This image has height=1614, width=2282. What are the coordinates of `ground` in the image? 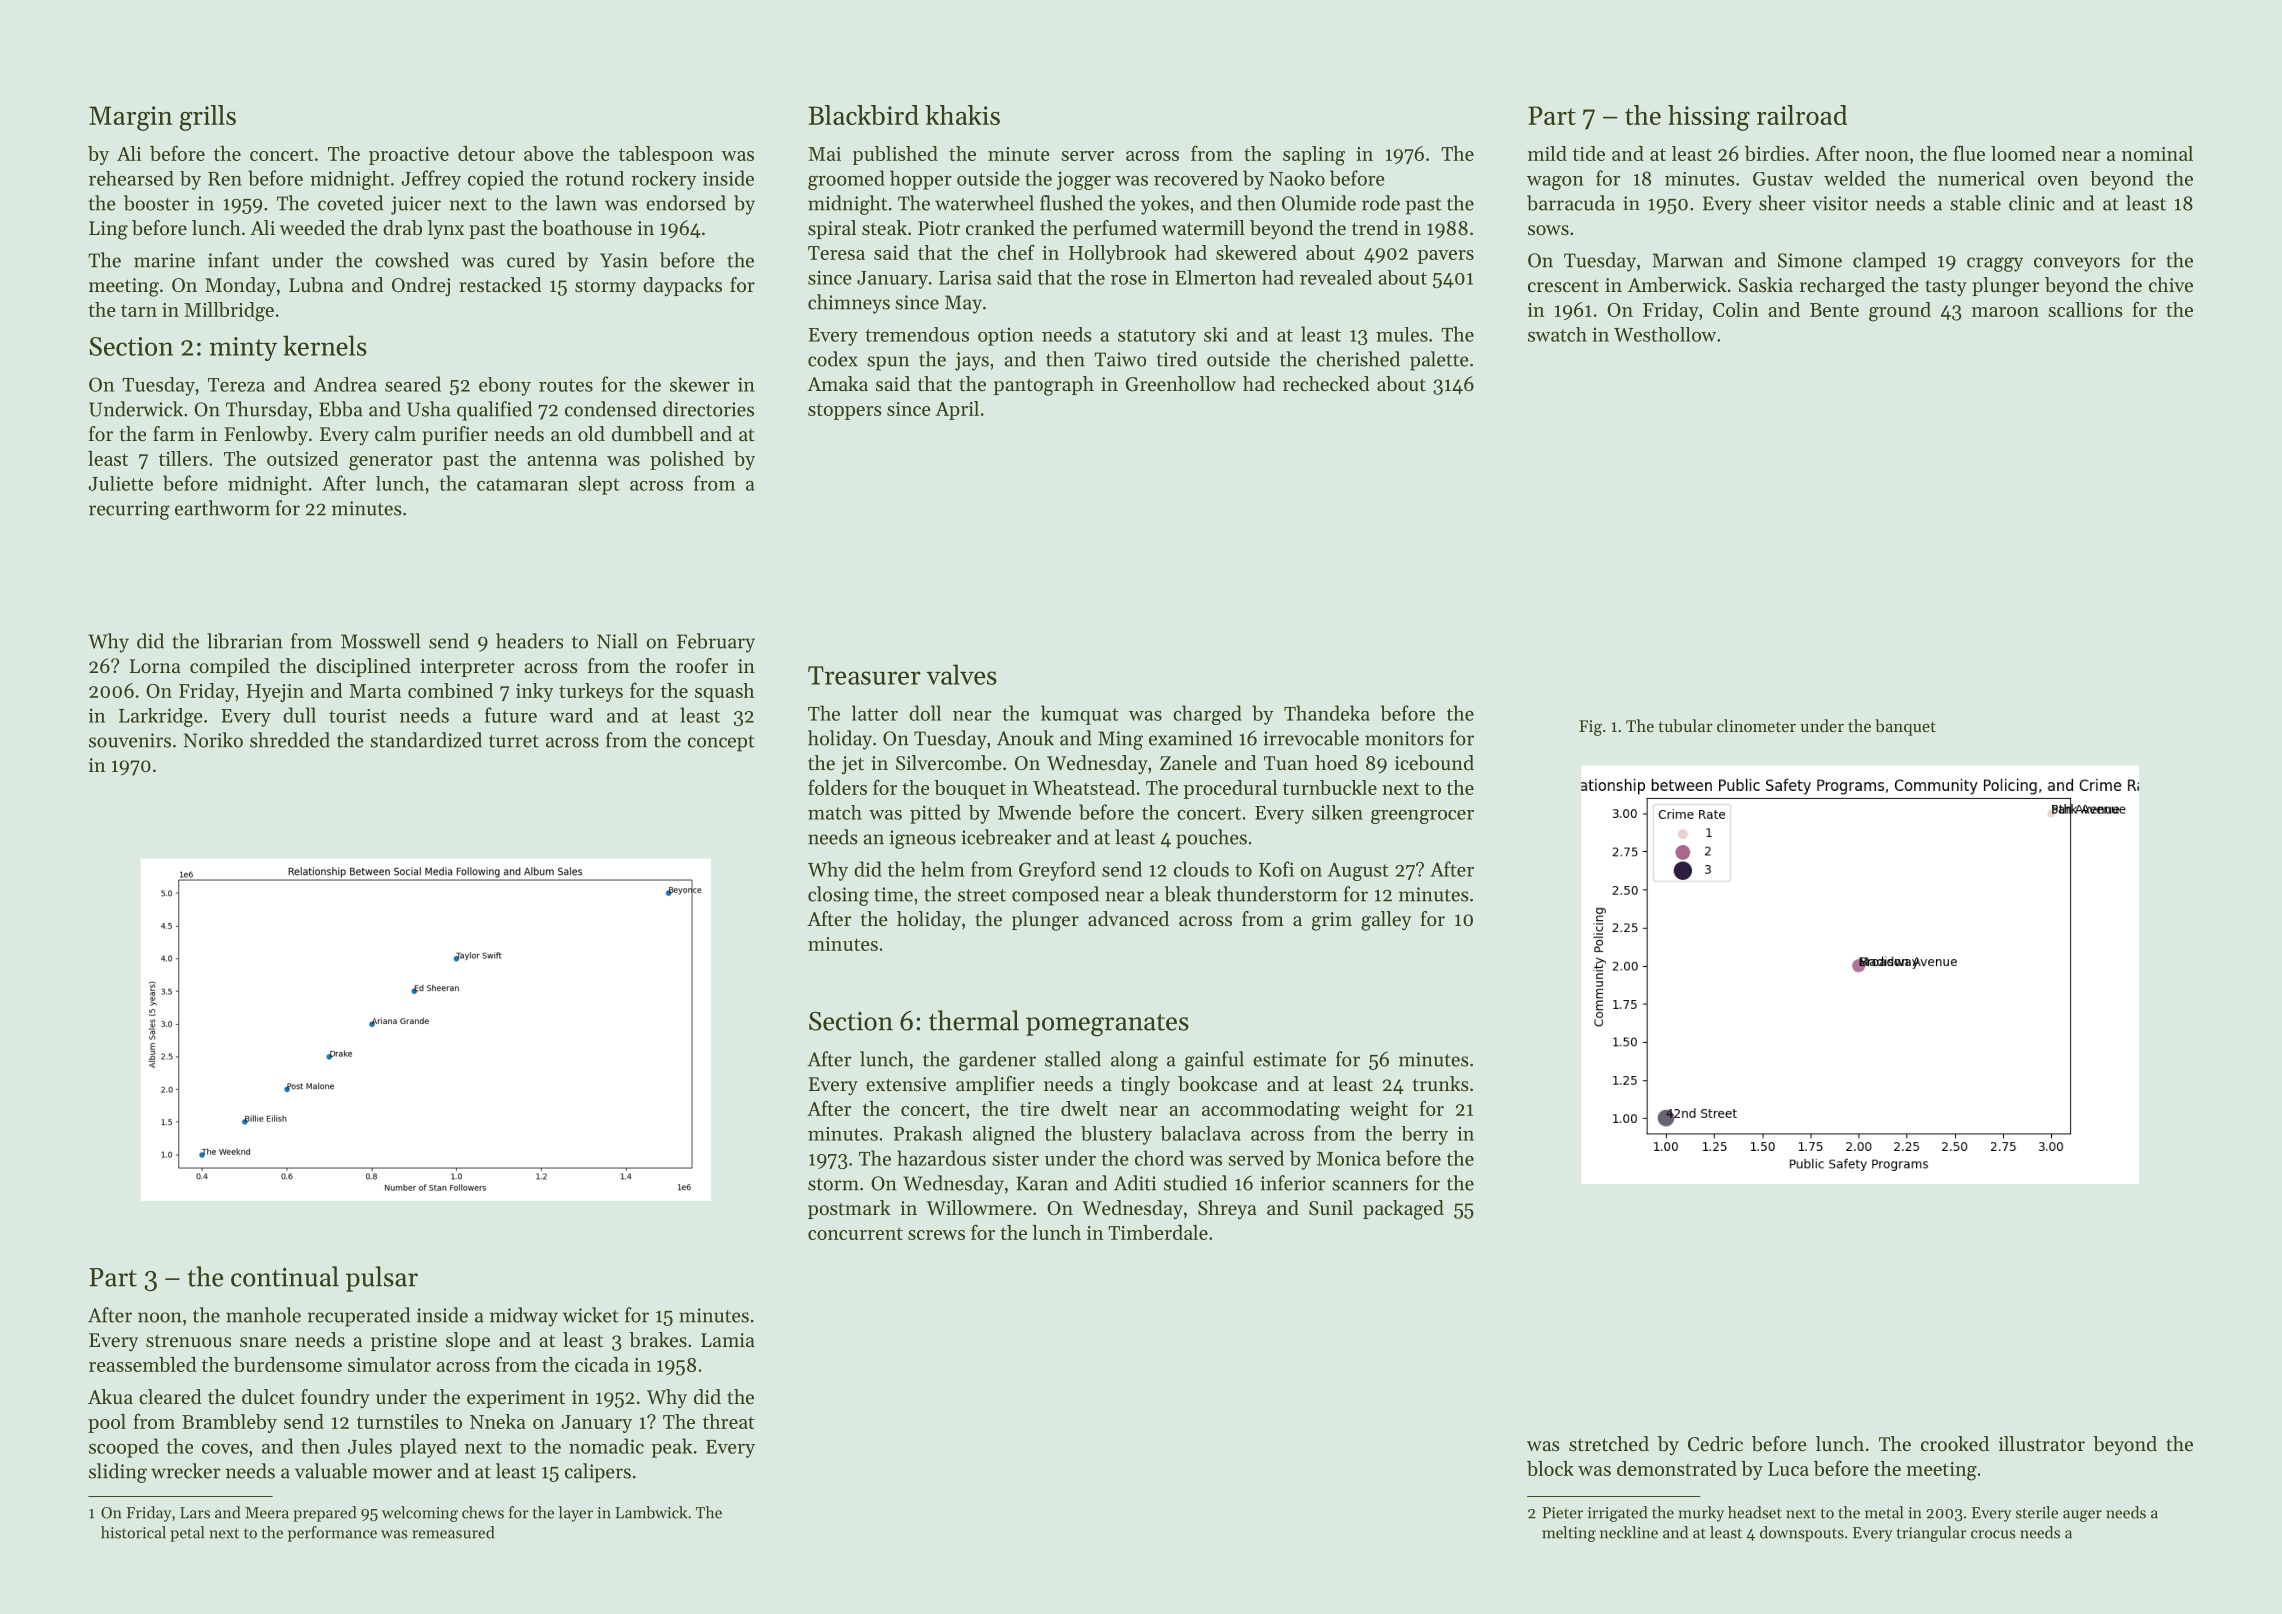 It's located at (1900, 312).
